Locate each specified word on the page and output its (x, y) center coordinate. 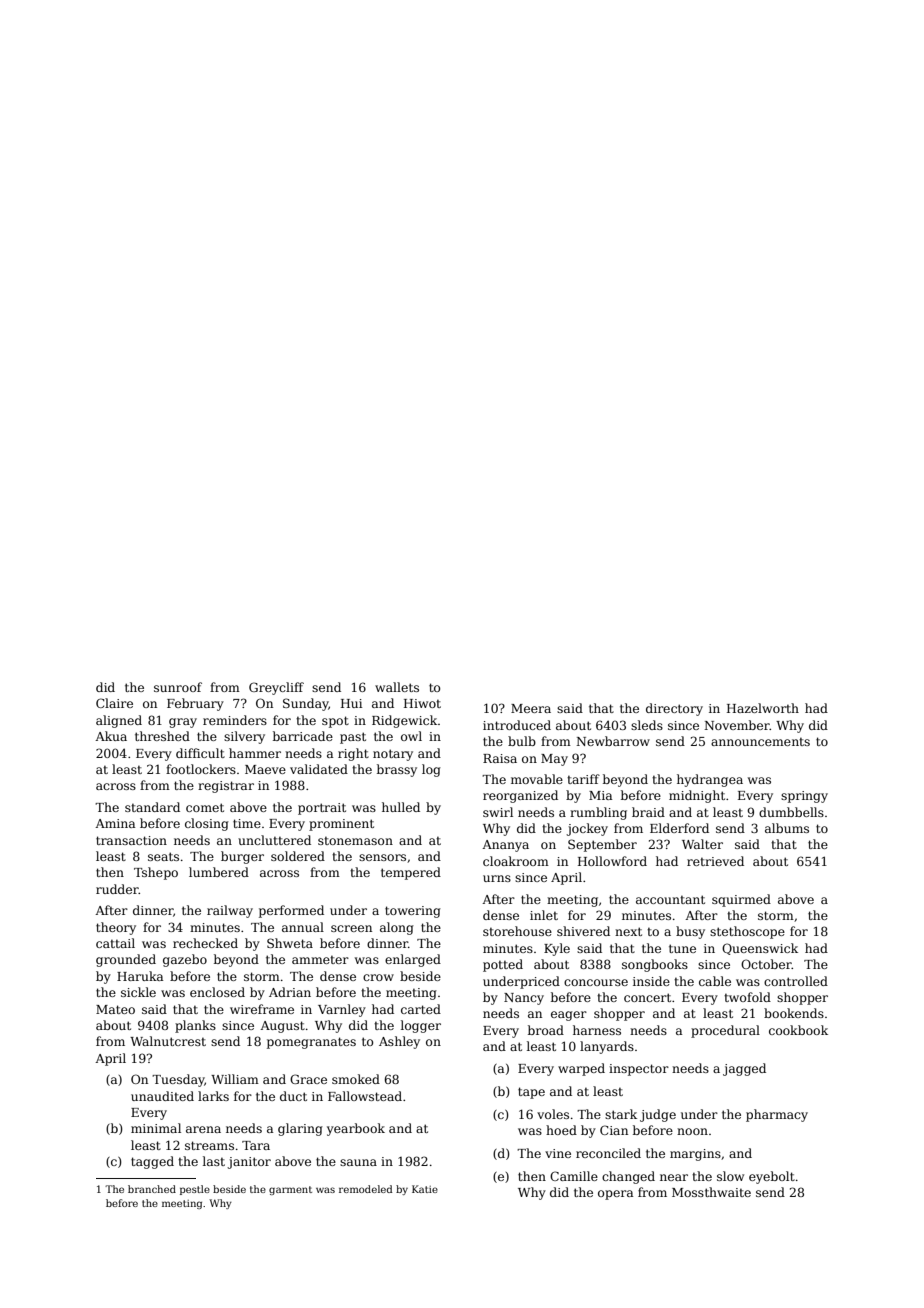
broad (546, 1030)
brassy (397, 770)
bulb (522, 741)
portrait (322, 809)
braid (648, 812)
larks (213, 1096)
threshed (162, 736)
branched (152, 1189)
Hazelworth (763, 708)
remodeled (366, 1189)
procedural (725, 1031)
